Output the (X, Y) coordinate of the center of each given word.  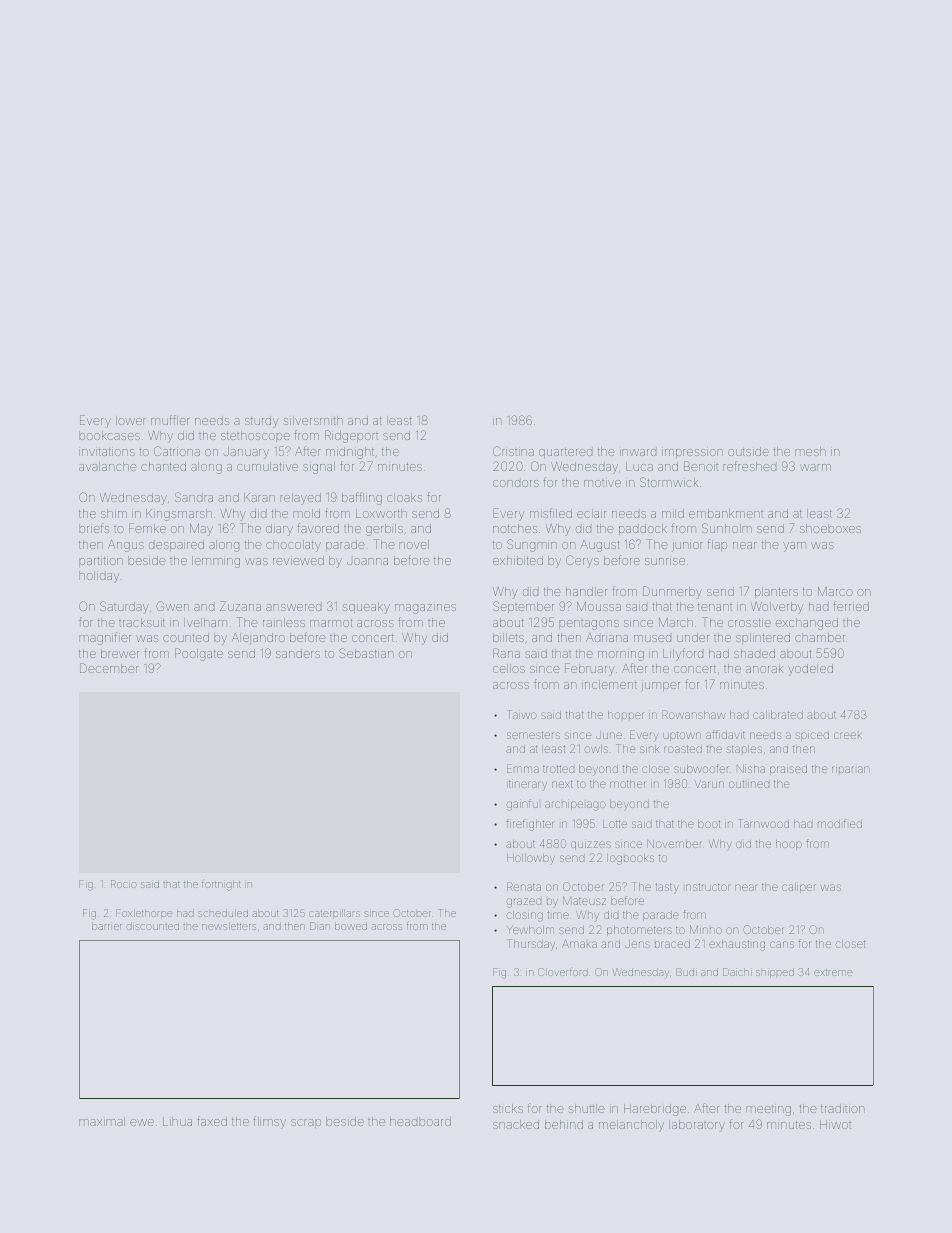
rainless (284, 622)
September (523, 607)
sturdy (262, 422)
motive (602, 483)
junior (687, 547)
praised (788, 770)
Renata (524, 886)
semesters (533, 735)
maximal (102, 1121)
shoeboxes (830, 528)
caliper (799, 888)
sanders (298, 653)
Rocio (124, 884)
